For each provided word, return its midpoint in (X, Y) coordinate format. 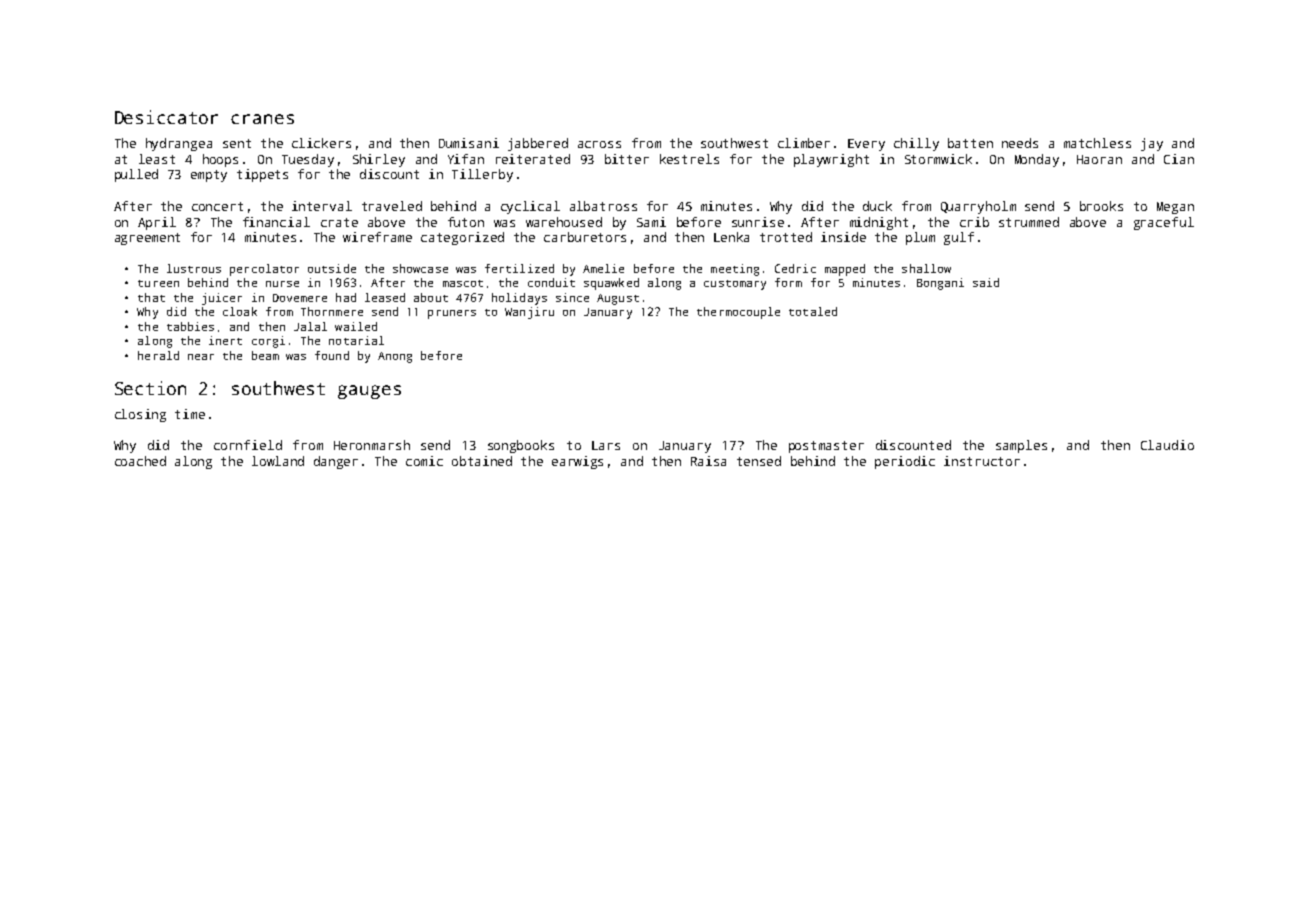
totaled (813, 311)
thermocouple (738, 313)
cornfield (248, 445)
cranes (262, 119)
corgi (268, 342)
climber (804, 143)
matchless (1097, 143)
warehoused (564, 222)
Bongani (940, 284)
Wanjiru (529, 313)
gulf (959, 238)
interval (322, 206)
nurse (282, 284)
